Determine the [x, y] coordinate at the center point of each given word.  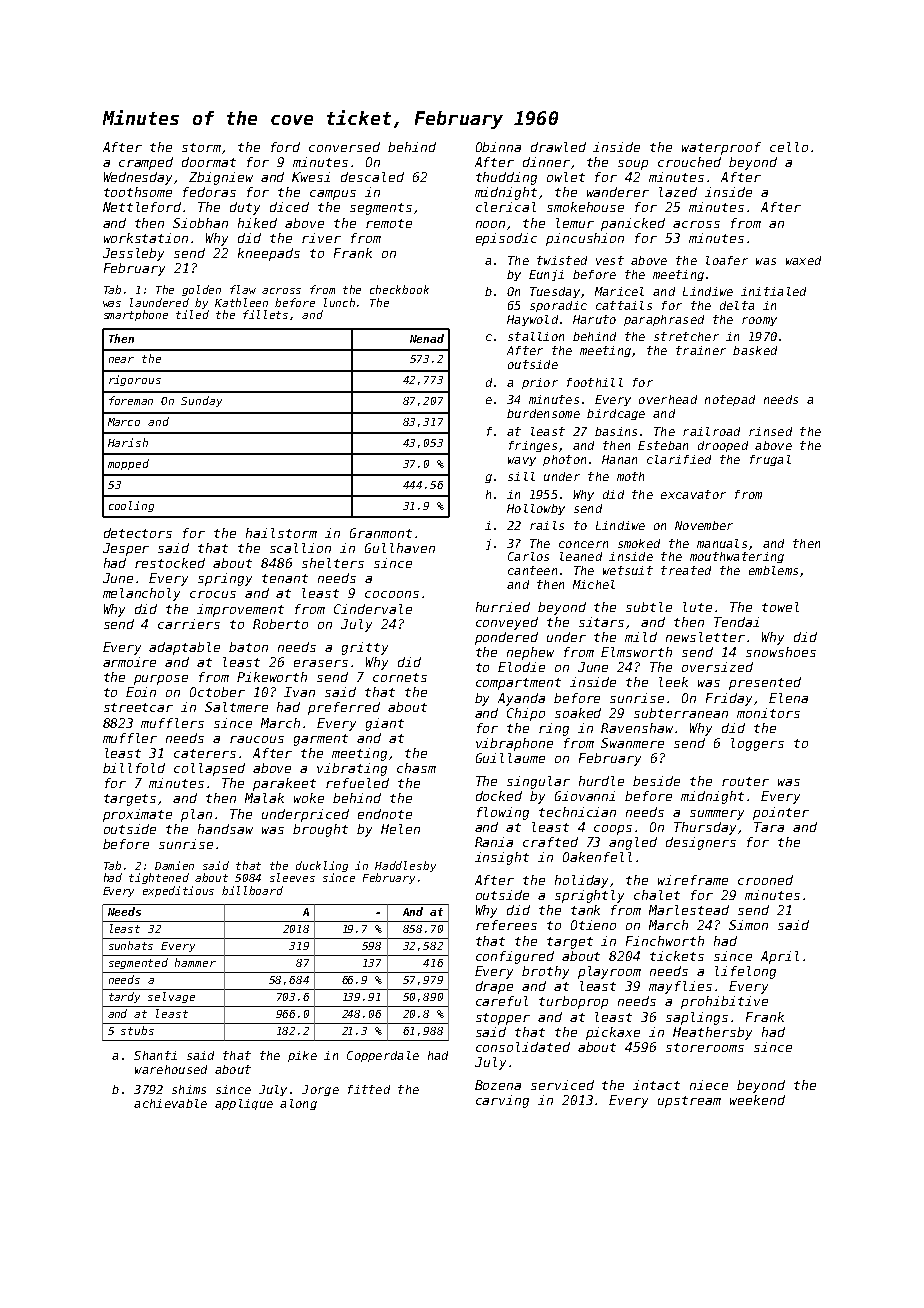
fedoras [209, 192]
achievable [170, 1103]
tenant [285, 578]
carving [502, 1101]
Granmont [381, 533]
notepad [730, 400]
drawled [558, 147]
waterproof [721, 148]
